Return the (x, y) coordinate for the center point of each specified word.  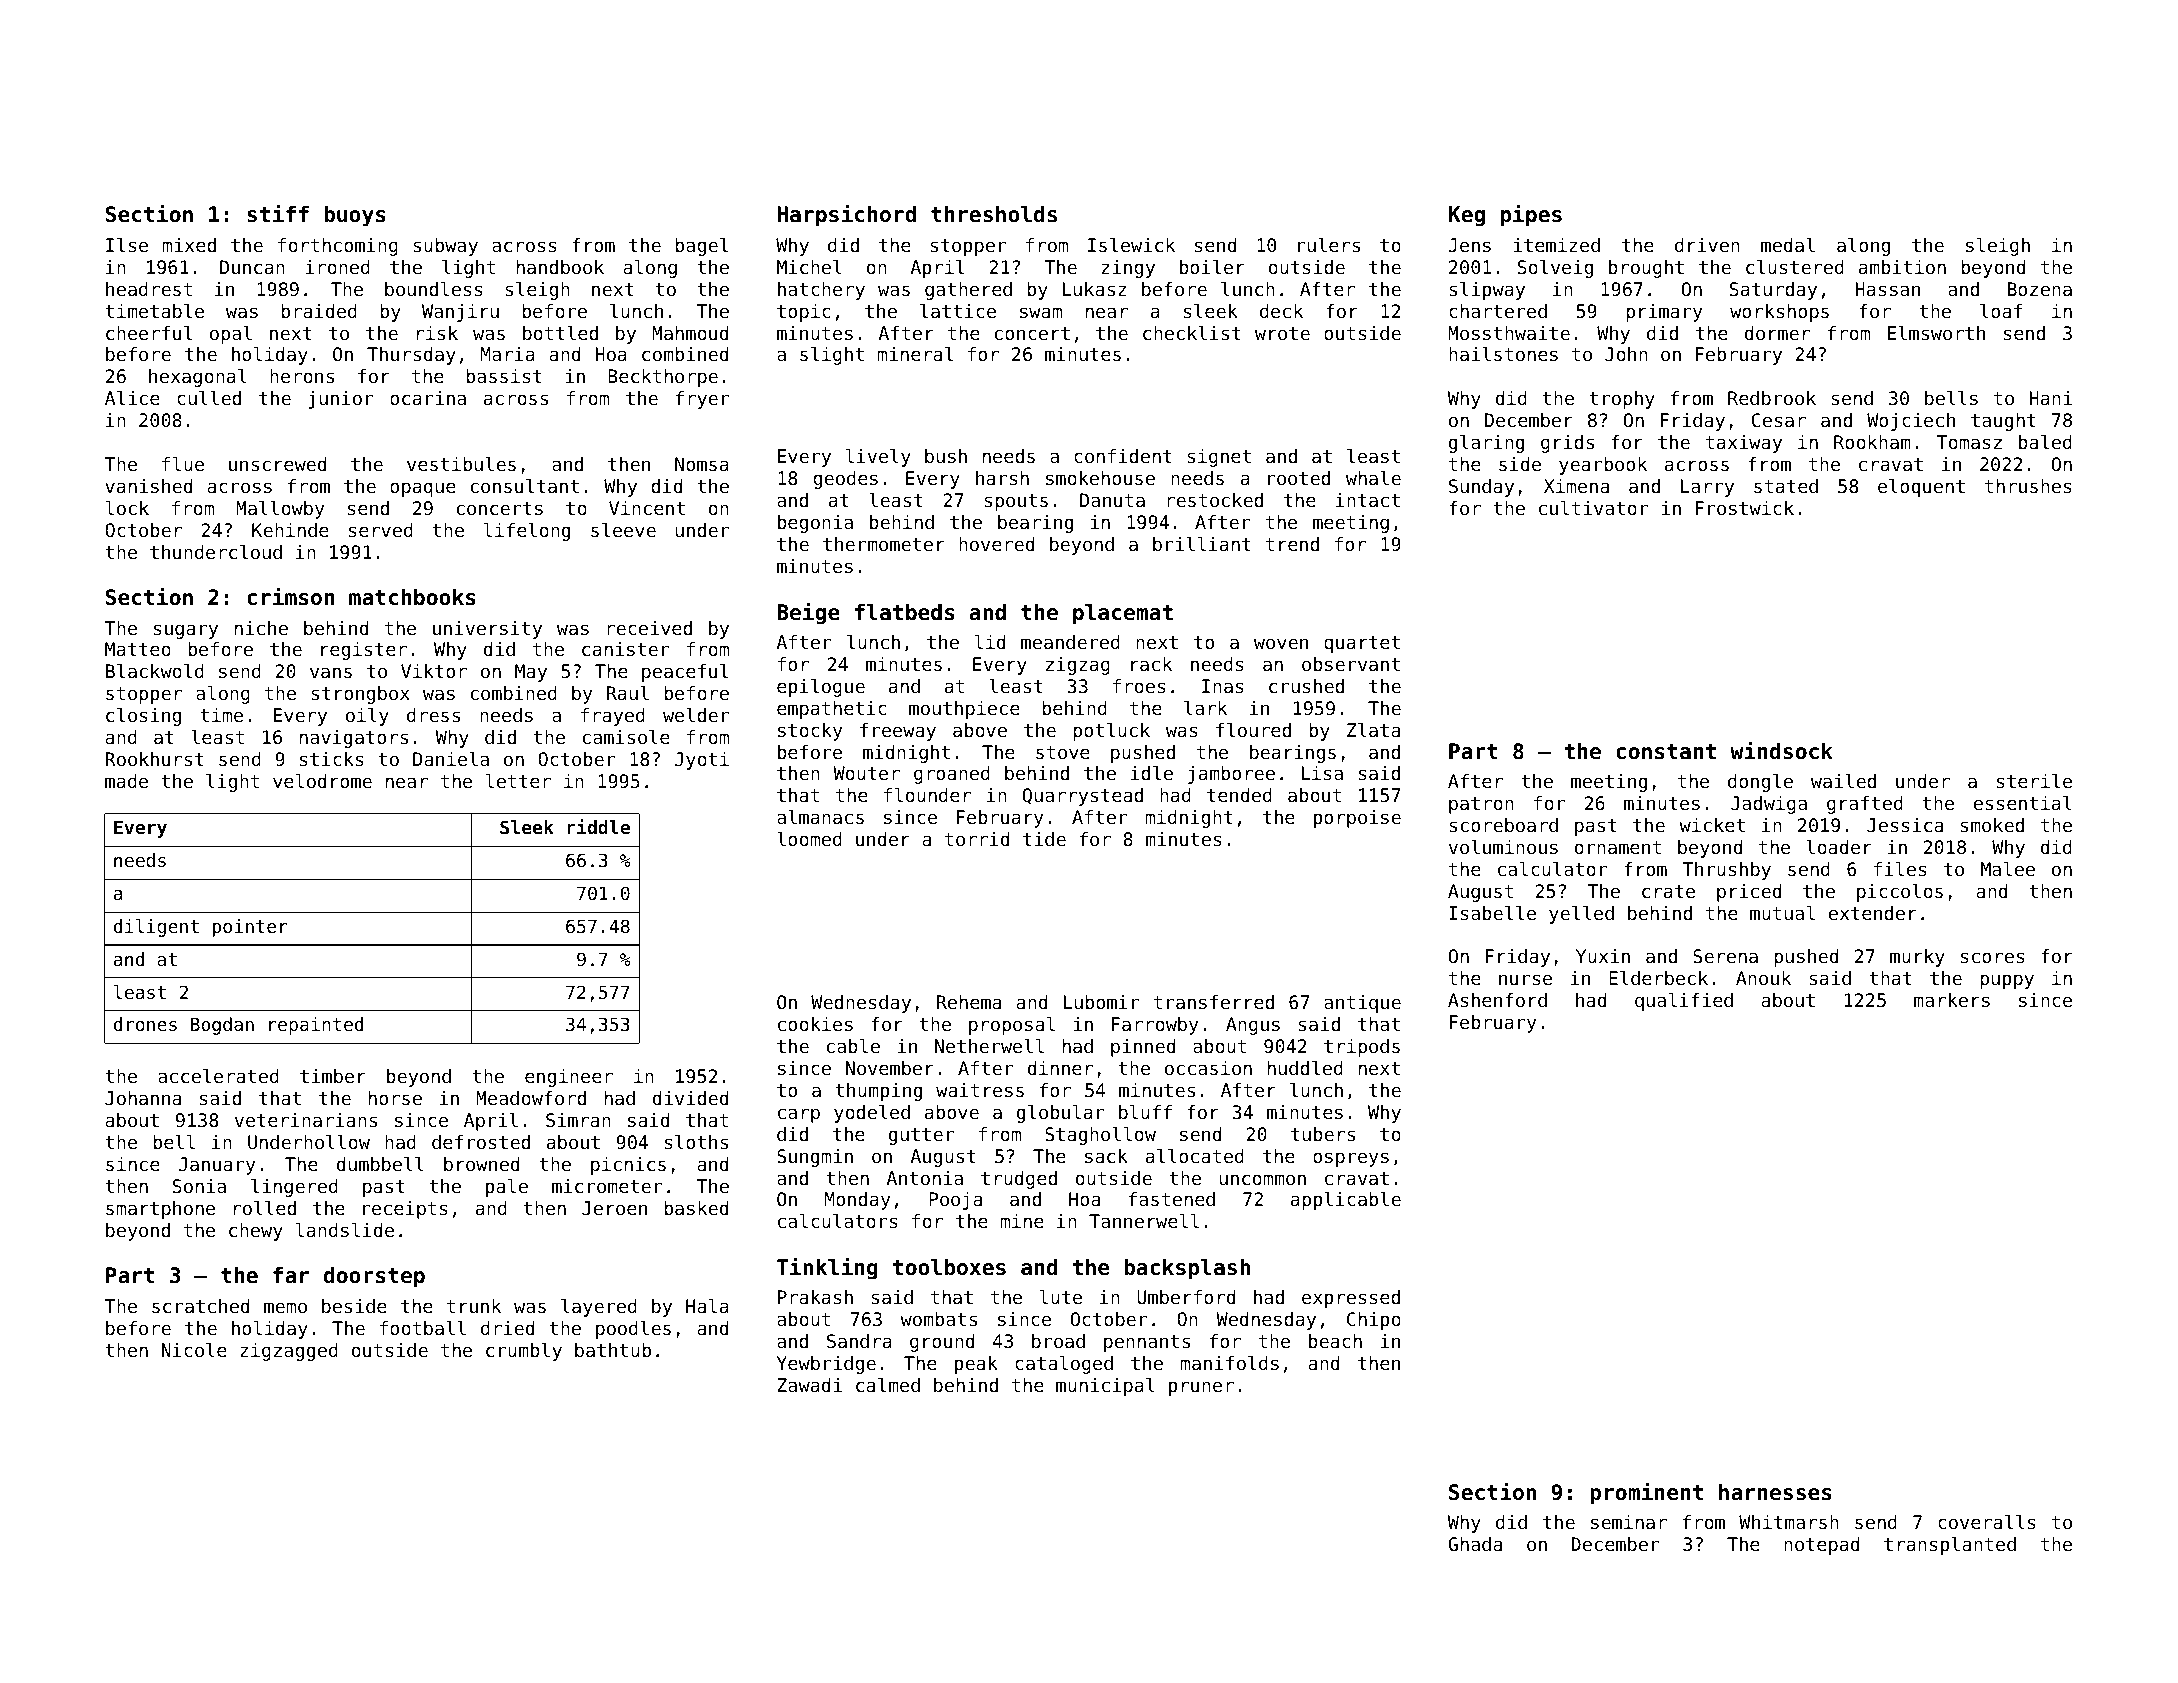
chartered (1498, 311)
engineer (569, 1078)
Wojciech (1911, 422)
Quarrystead (1083, 797)
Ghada (1475, 1544)
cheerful (149, 333)
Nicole (194, 1350)
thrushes (2028, 486)
